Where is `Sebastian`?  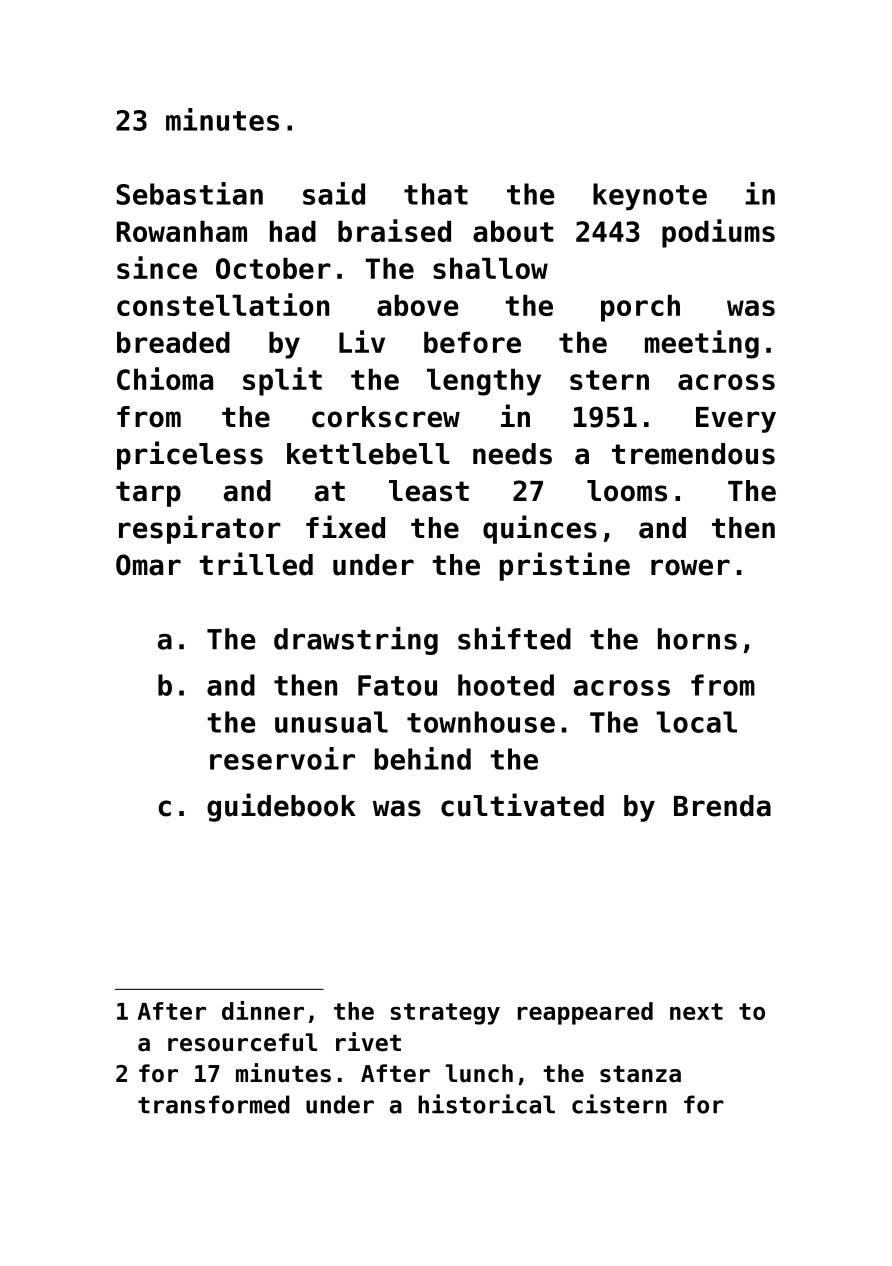 Sebastian is located at coordinates (190, 193).
